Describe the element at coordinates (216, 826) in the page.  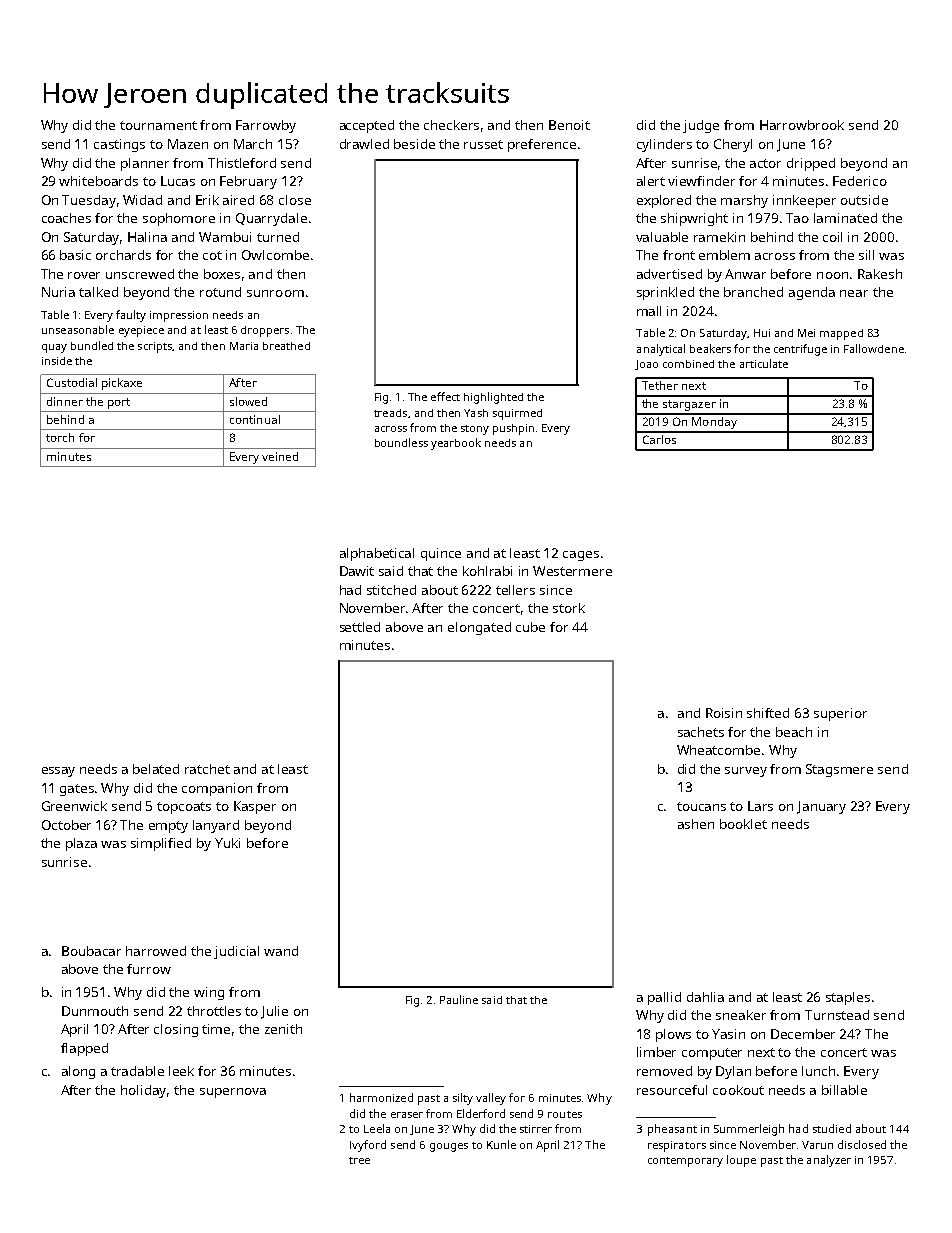
I see `lanyard` at that location.
